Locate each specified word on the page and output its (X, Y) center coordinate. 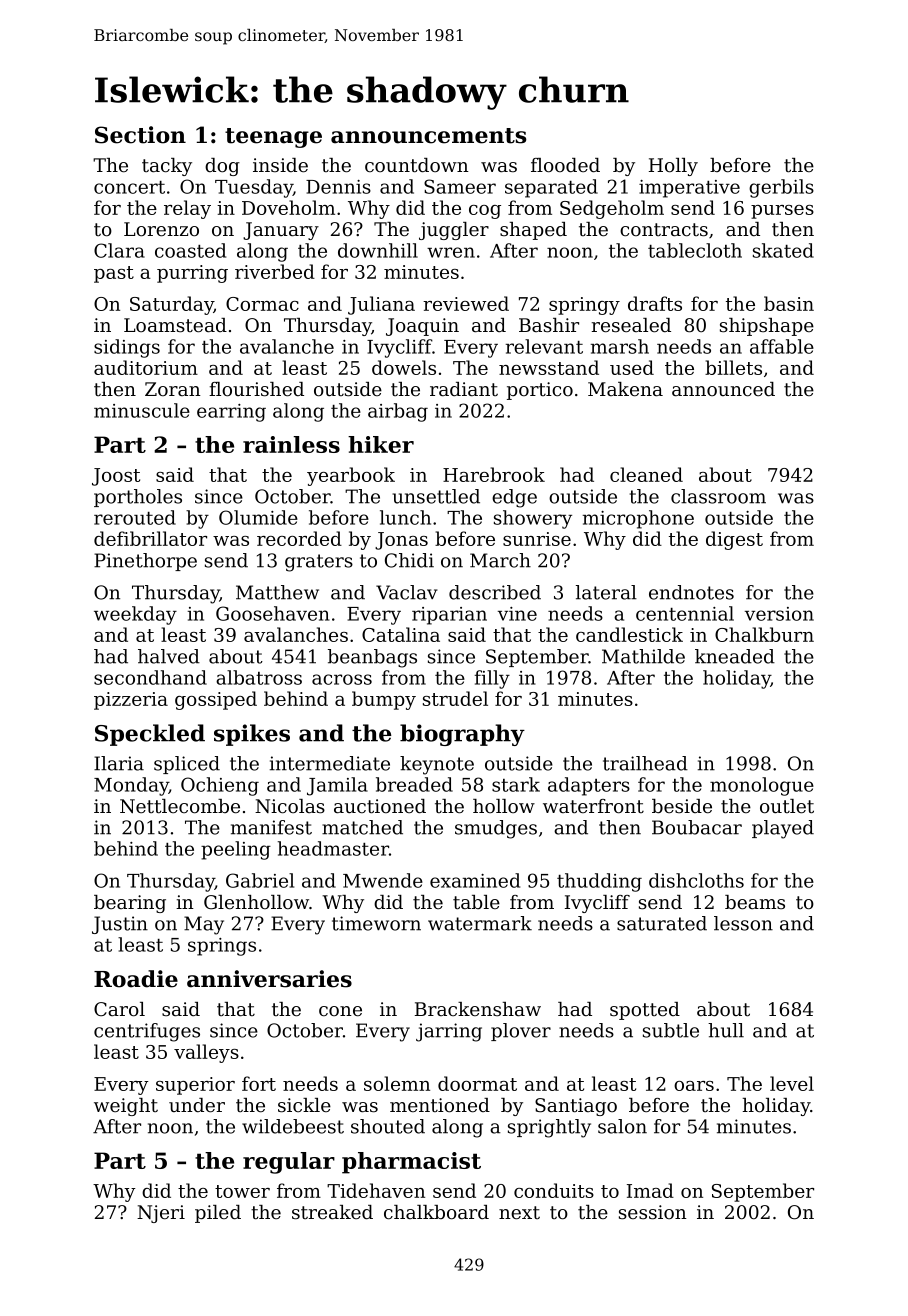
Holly (673, 167)
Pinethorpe (145, 562)
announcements (429, 136)
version (779, 614)
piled (218, 1214)
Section (140, 135)
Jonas (401, 541)
